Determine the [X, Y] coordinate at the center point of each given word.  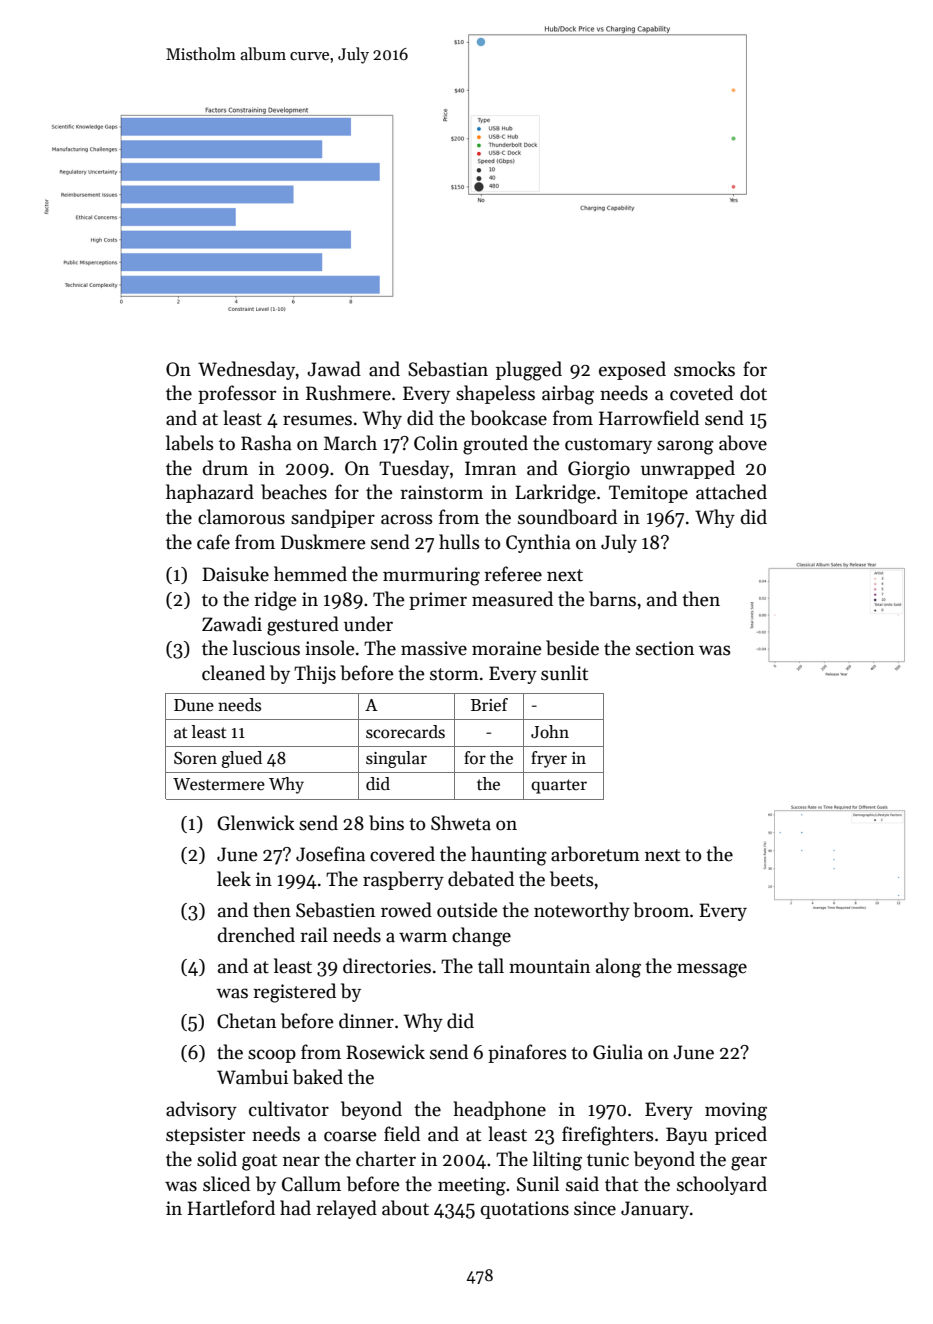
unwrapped [688, 469]
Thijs [315, 674]
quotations [525, 1210]
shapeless [495, 394]
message [712, 970]
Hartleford [231, 1208]
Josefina [330, 854]
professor [237, 394]
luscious [266, 648]
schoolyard [722, 1185]
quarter [559, 786]
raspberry [403, 880]
